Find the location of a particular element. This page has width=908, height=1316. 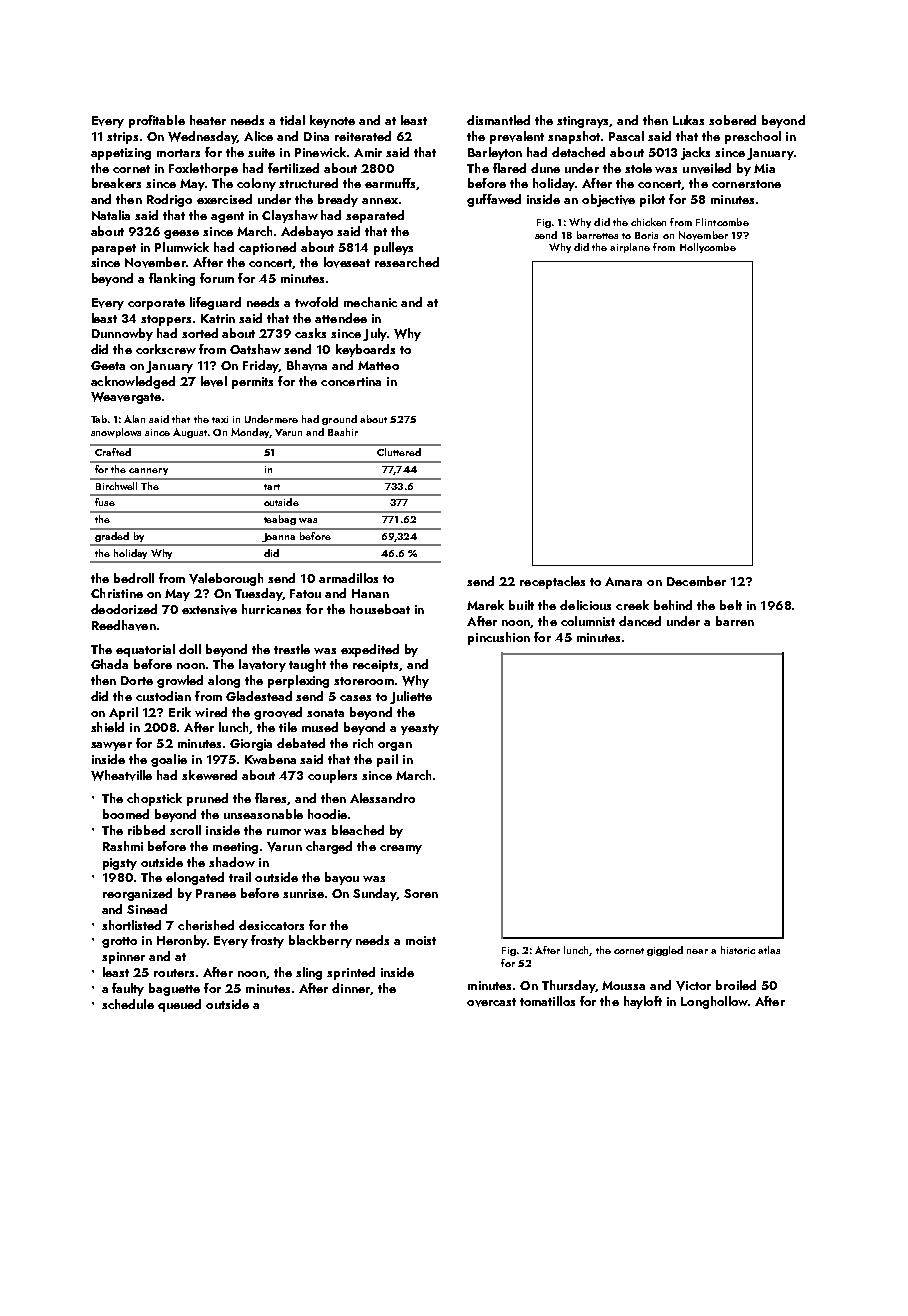

taxi is located at coordinates (220, 419).
